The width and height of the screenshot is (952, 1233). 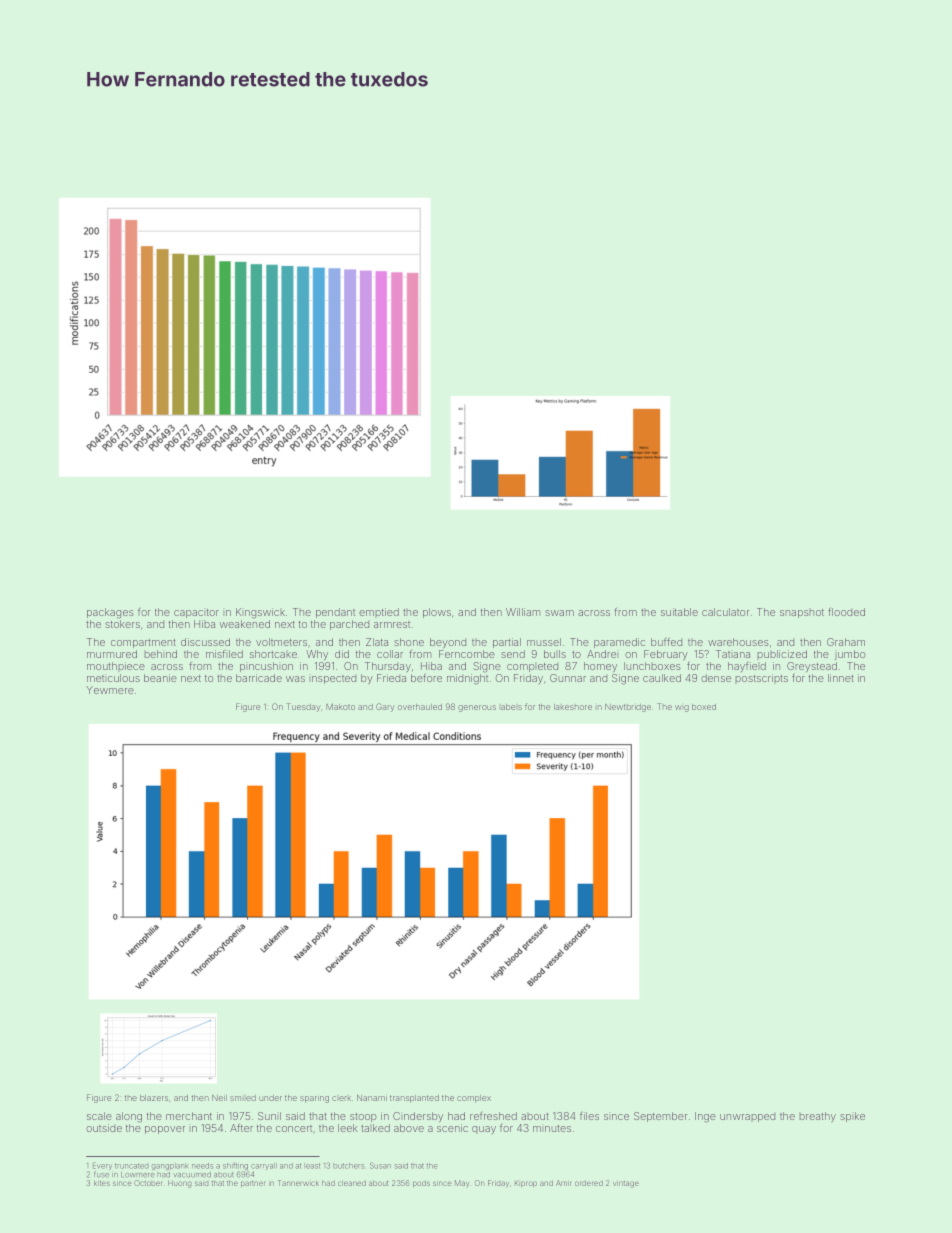 I want to click on Nanami, so click(x=372, y=1097).
